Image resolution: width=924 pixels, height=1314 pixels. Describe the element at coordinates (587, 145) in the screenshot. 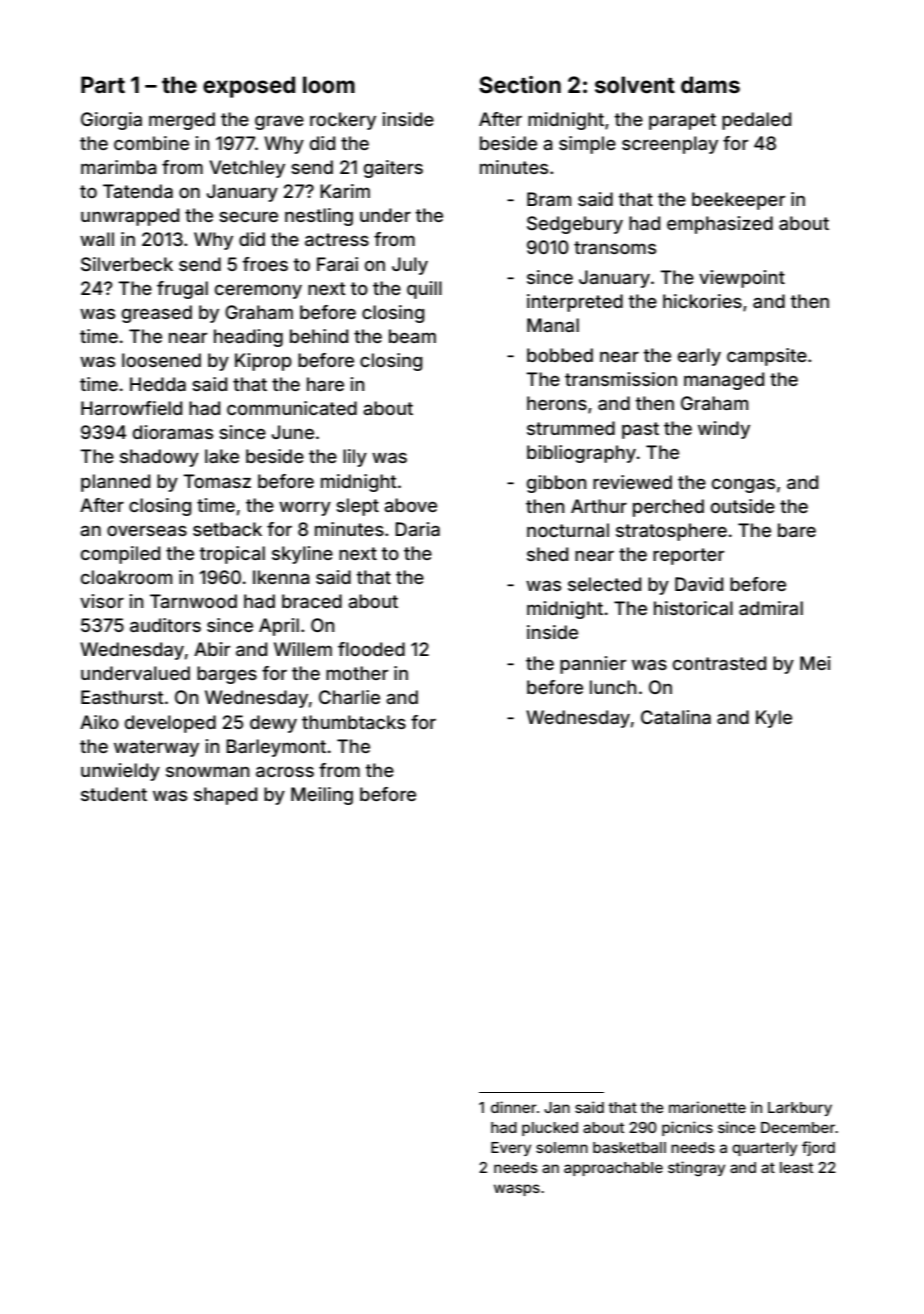

I see `simple` at that location.
